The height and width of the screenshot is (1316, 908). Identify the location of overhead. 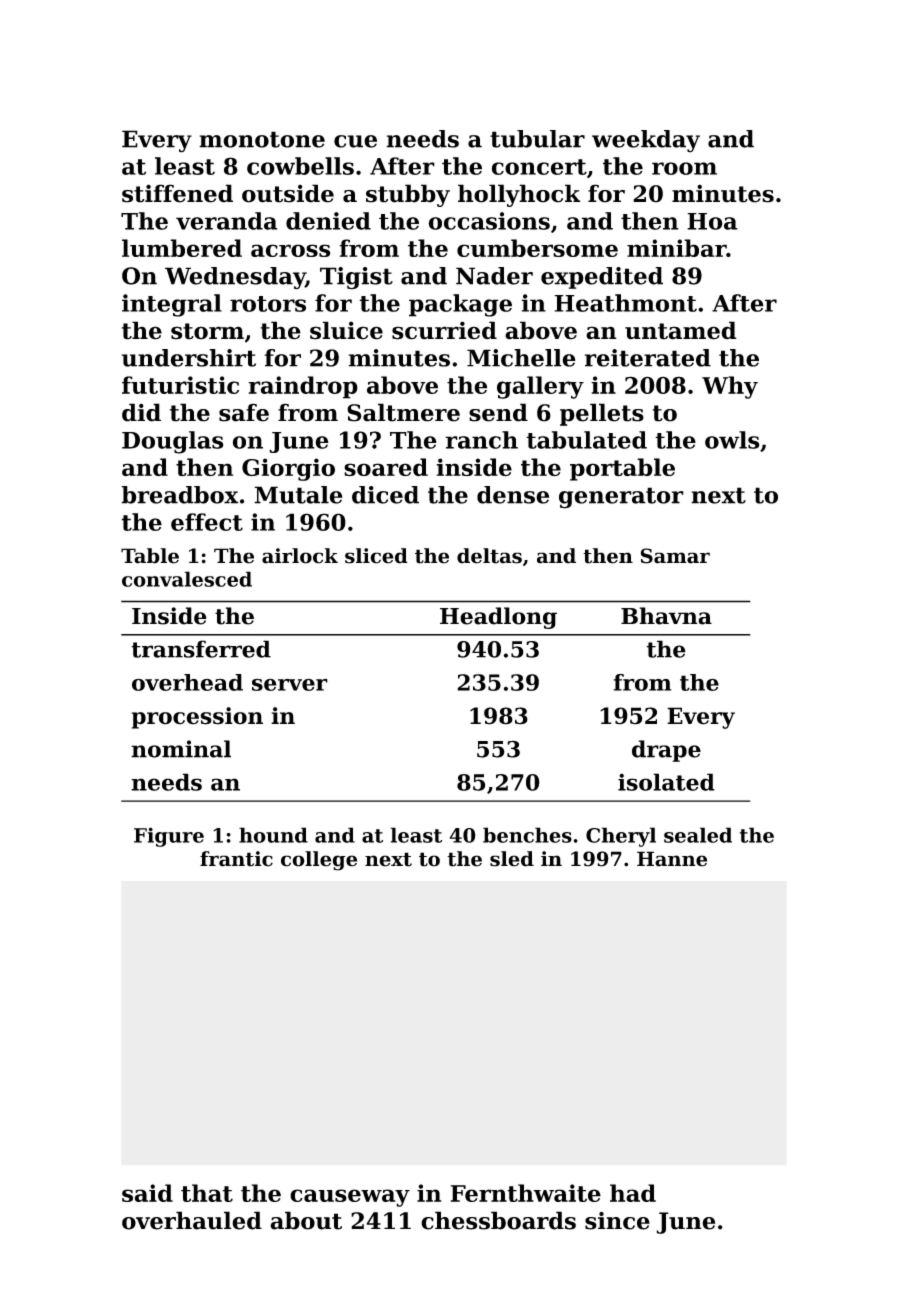
(187, 682).
